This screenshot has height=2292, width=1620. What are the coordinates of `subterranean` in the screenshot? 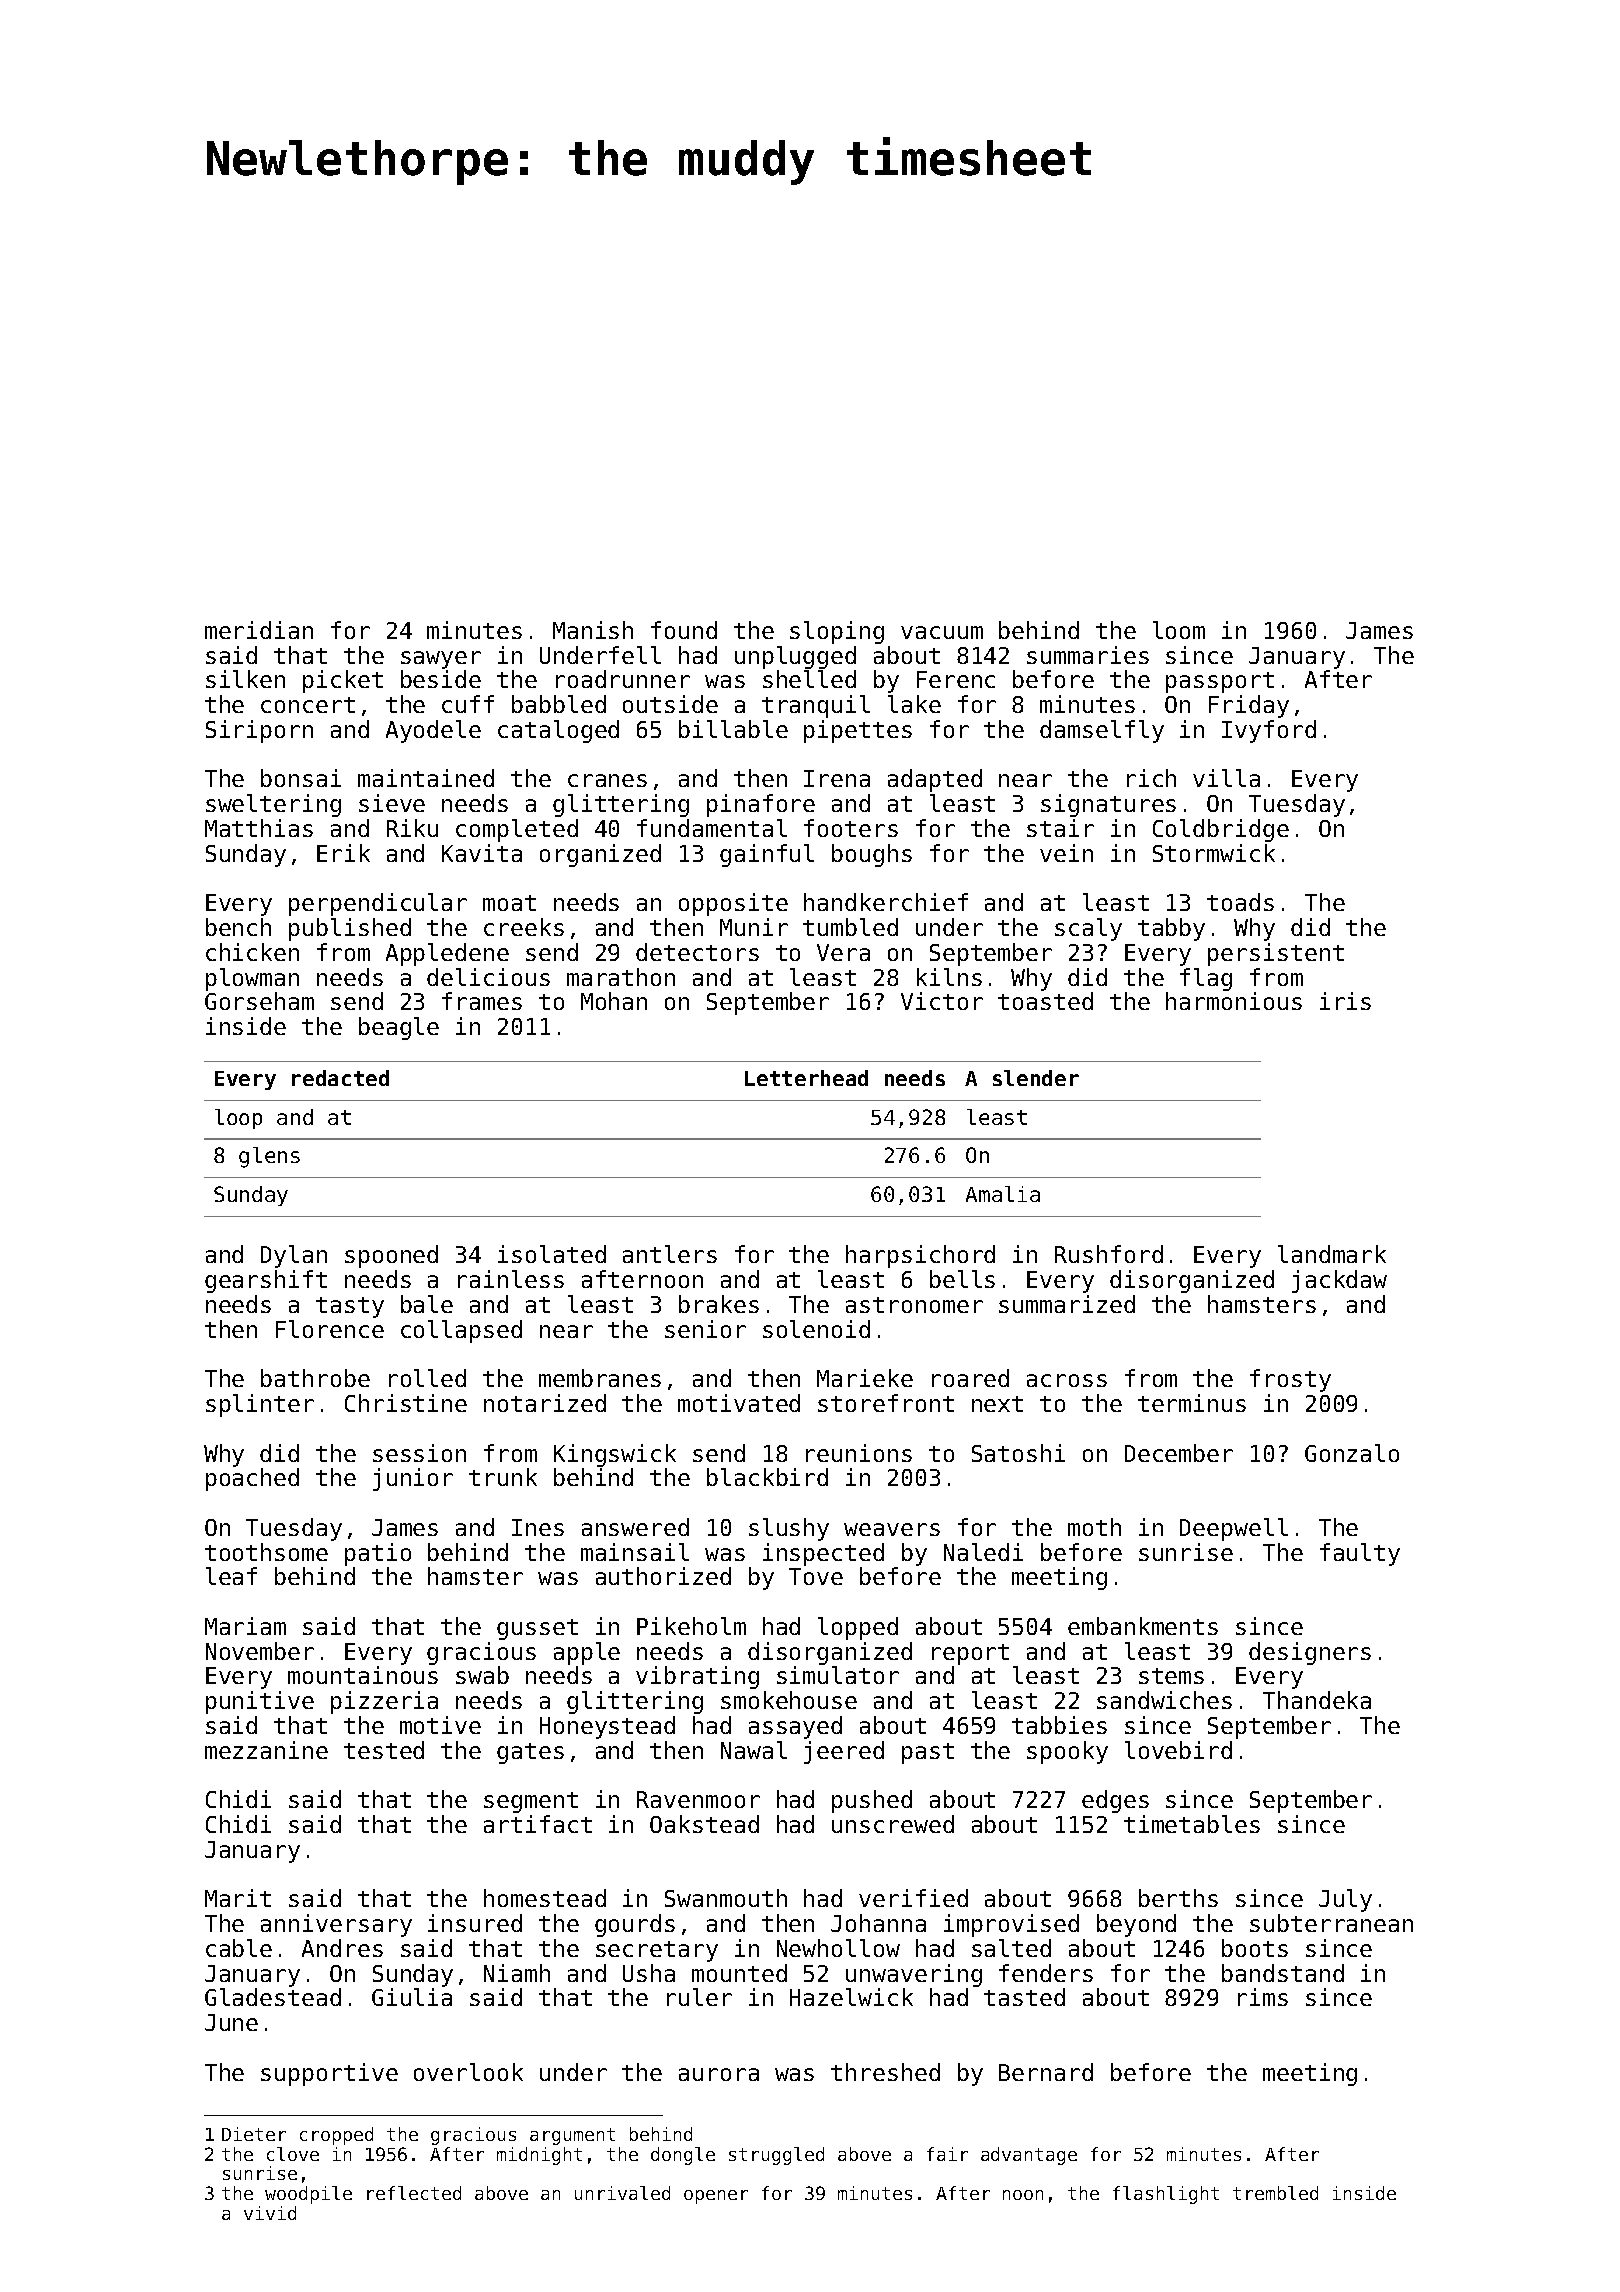 It's located at (1331, 1923).
